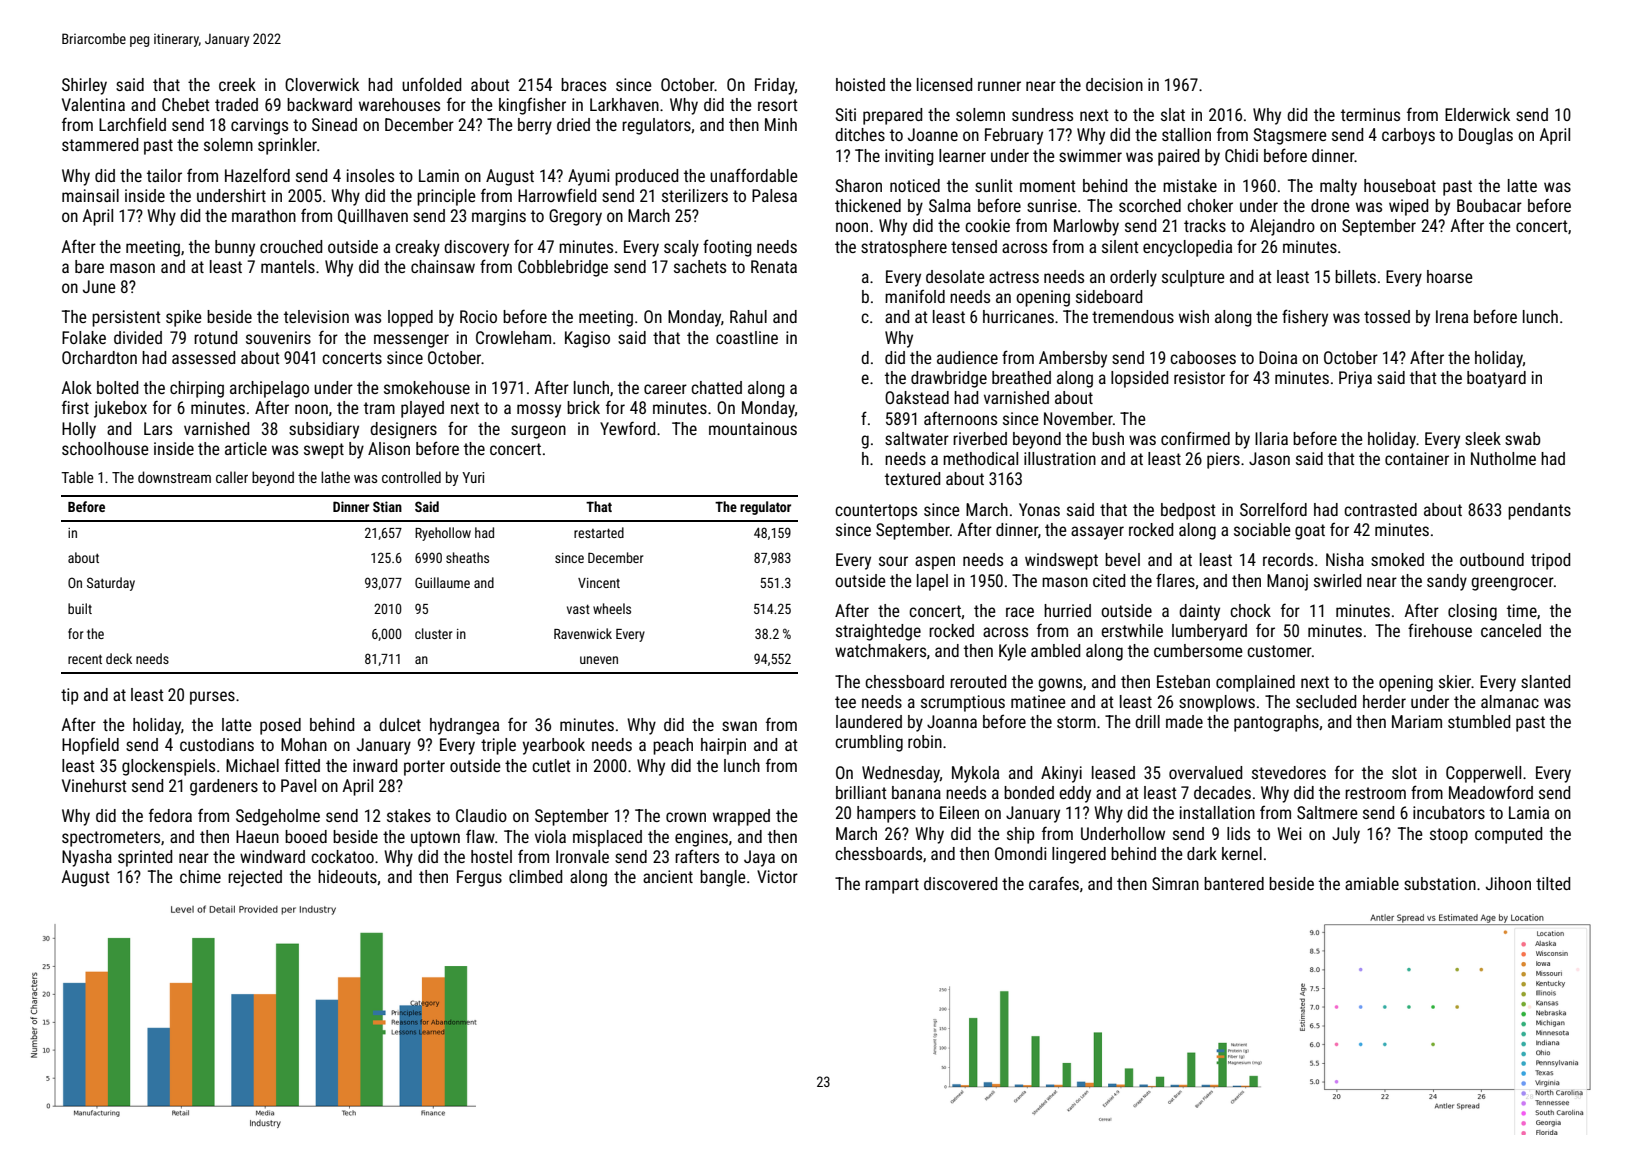 Image resolution: width=1633 pixels, height=1154 pixels. I want to click on chime, so click(200, 876).
